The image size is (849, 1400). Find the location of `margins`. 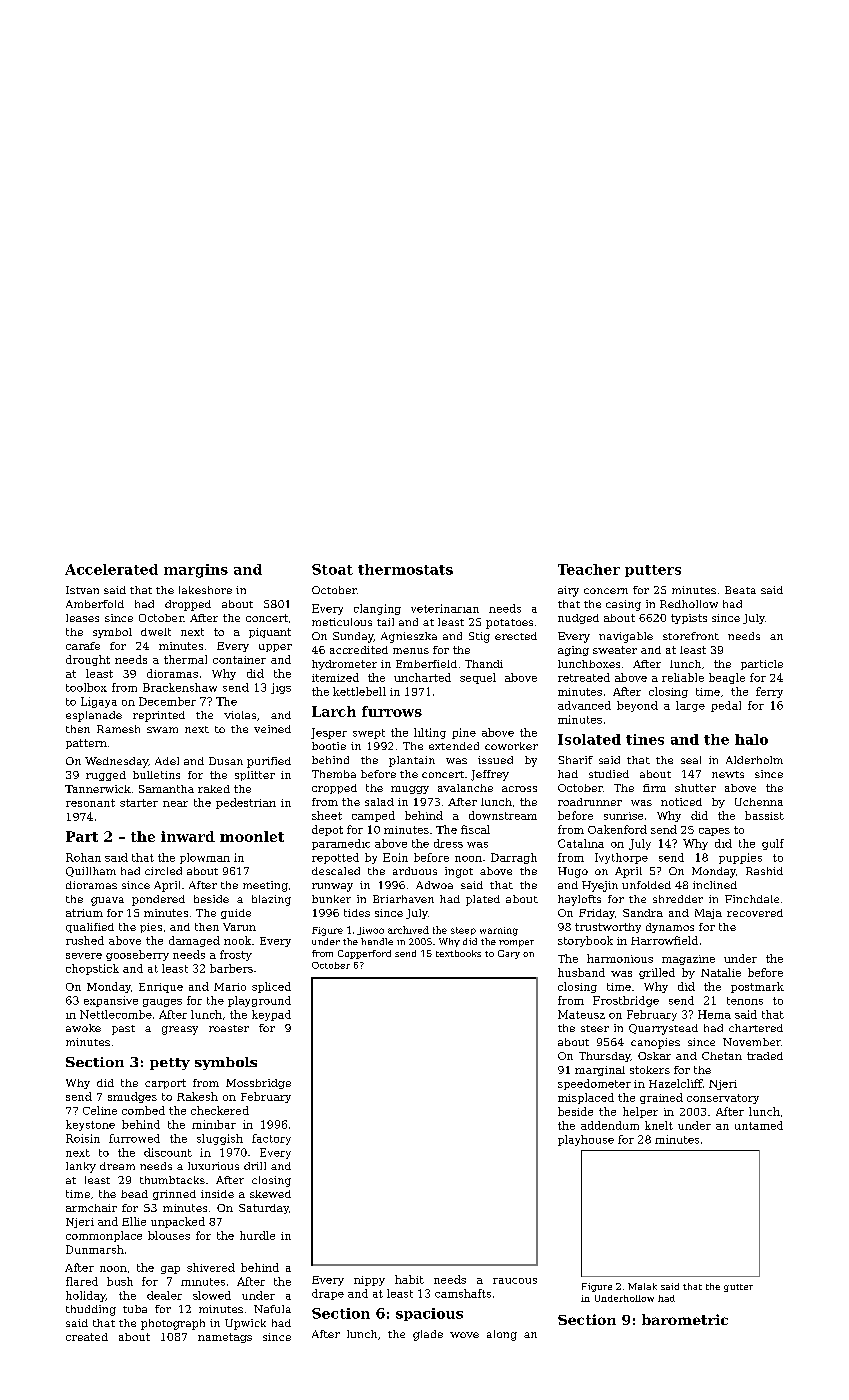

margins is located at coordinates (196, 571).
